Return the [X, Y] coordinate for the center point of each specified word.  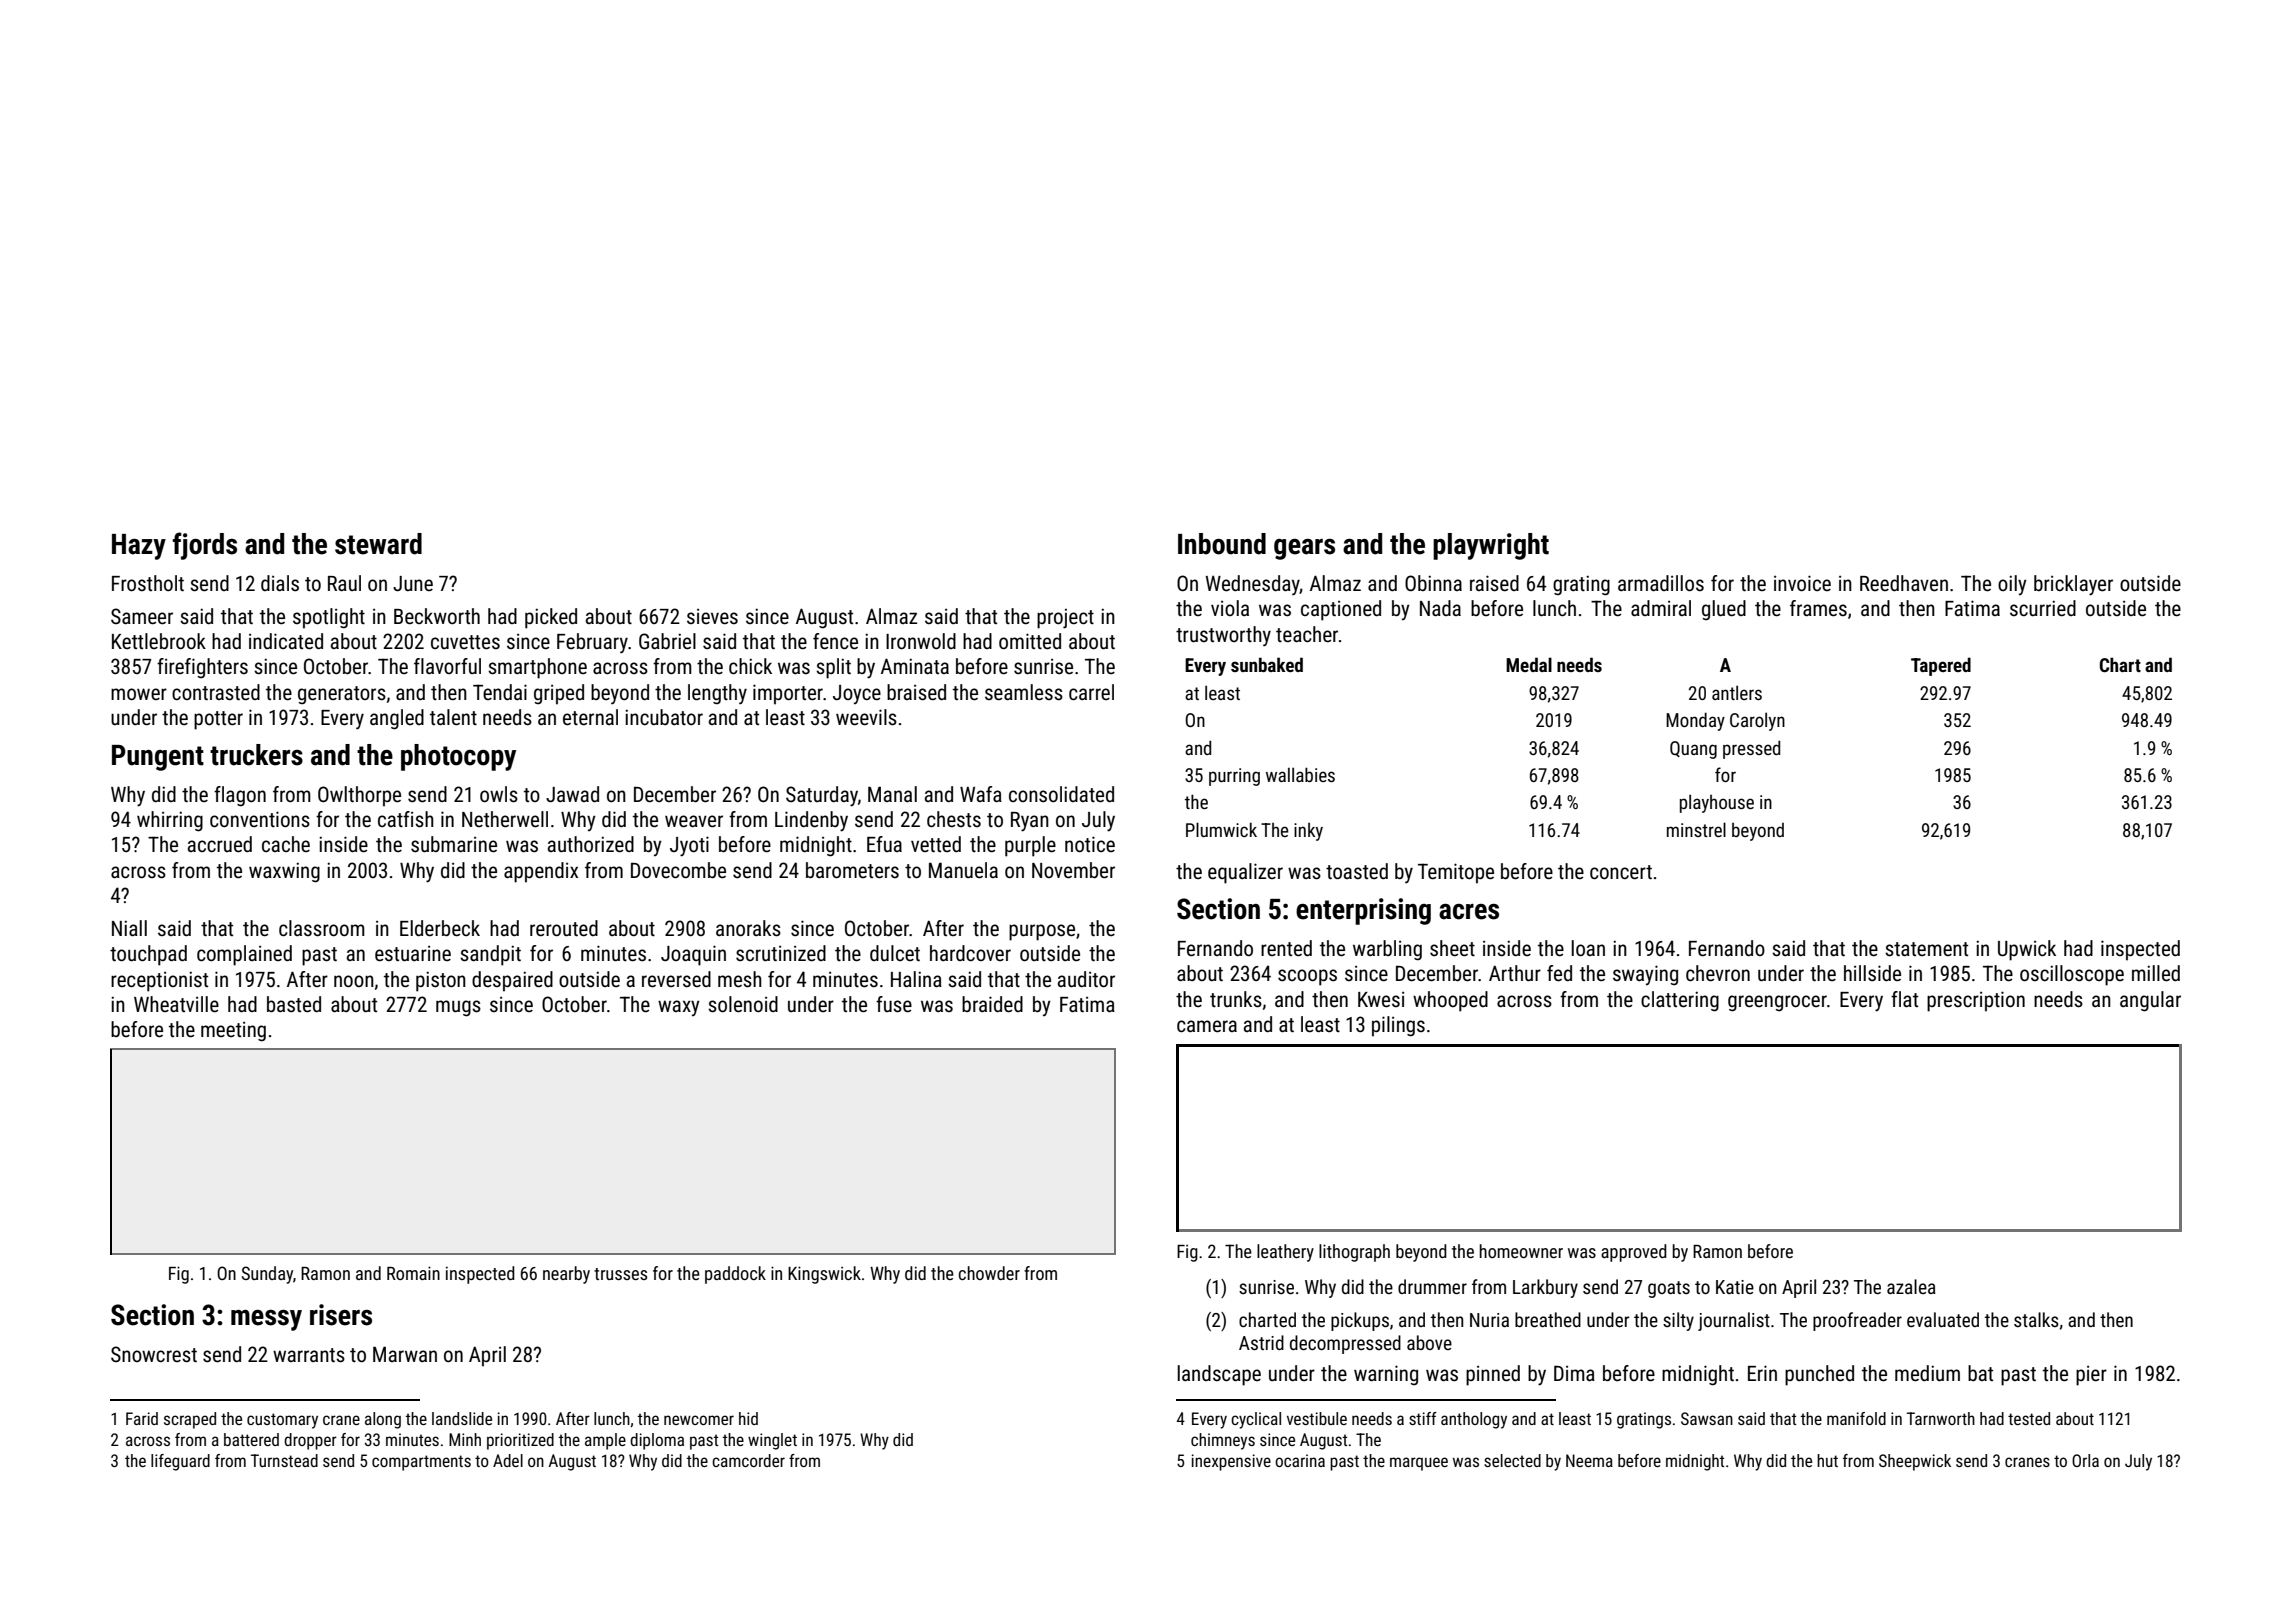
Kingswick [824, 1275]
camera [1207, 1026]
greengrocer [1777, 1003]
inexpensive [1231, 1462]
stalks [2036, 1319]
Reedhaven [1904, 583]
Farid [142, 1418]
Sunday [267, 1275]
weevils [866, 717]
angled [397, 719]
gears [1304, 549]
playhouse [1717, 804]
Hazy [139, 547]
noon [354, 981]
